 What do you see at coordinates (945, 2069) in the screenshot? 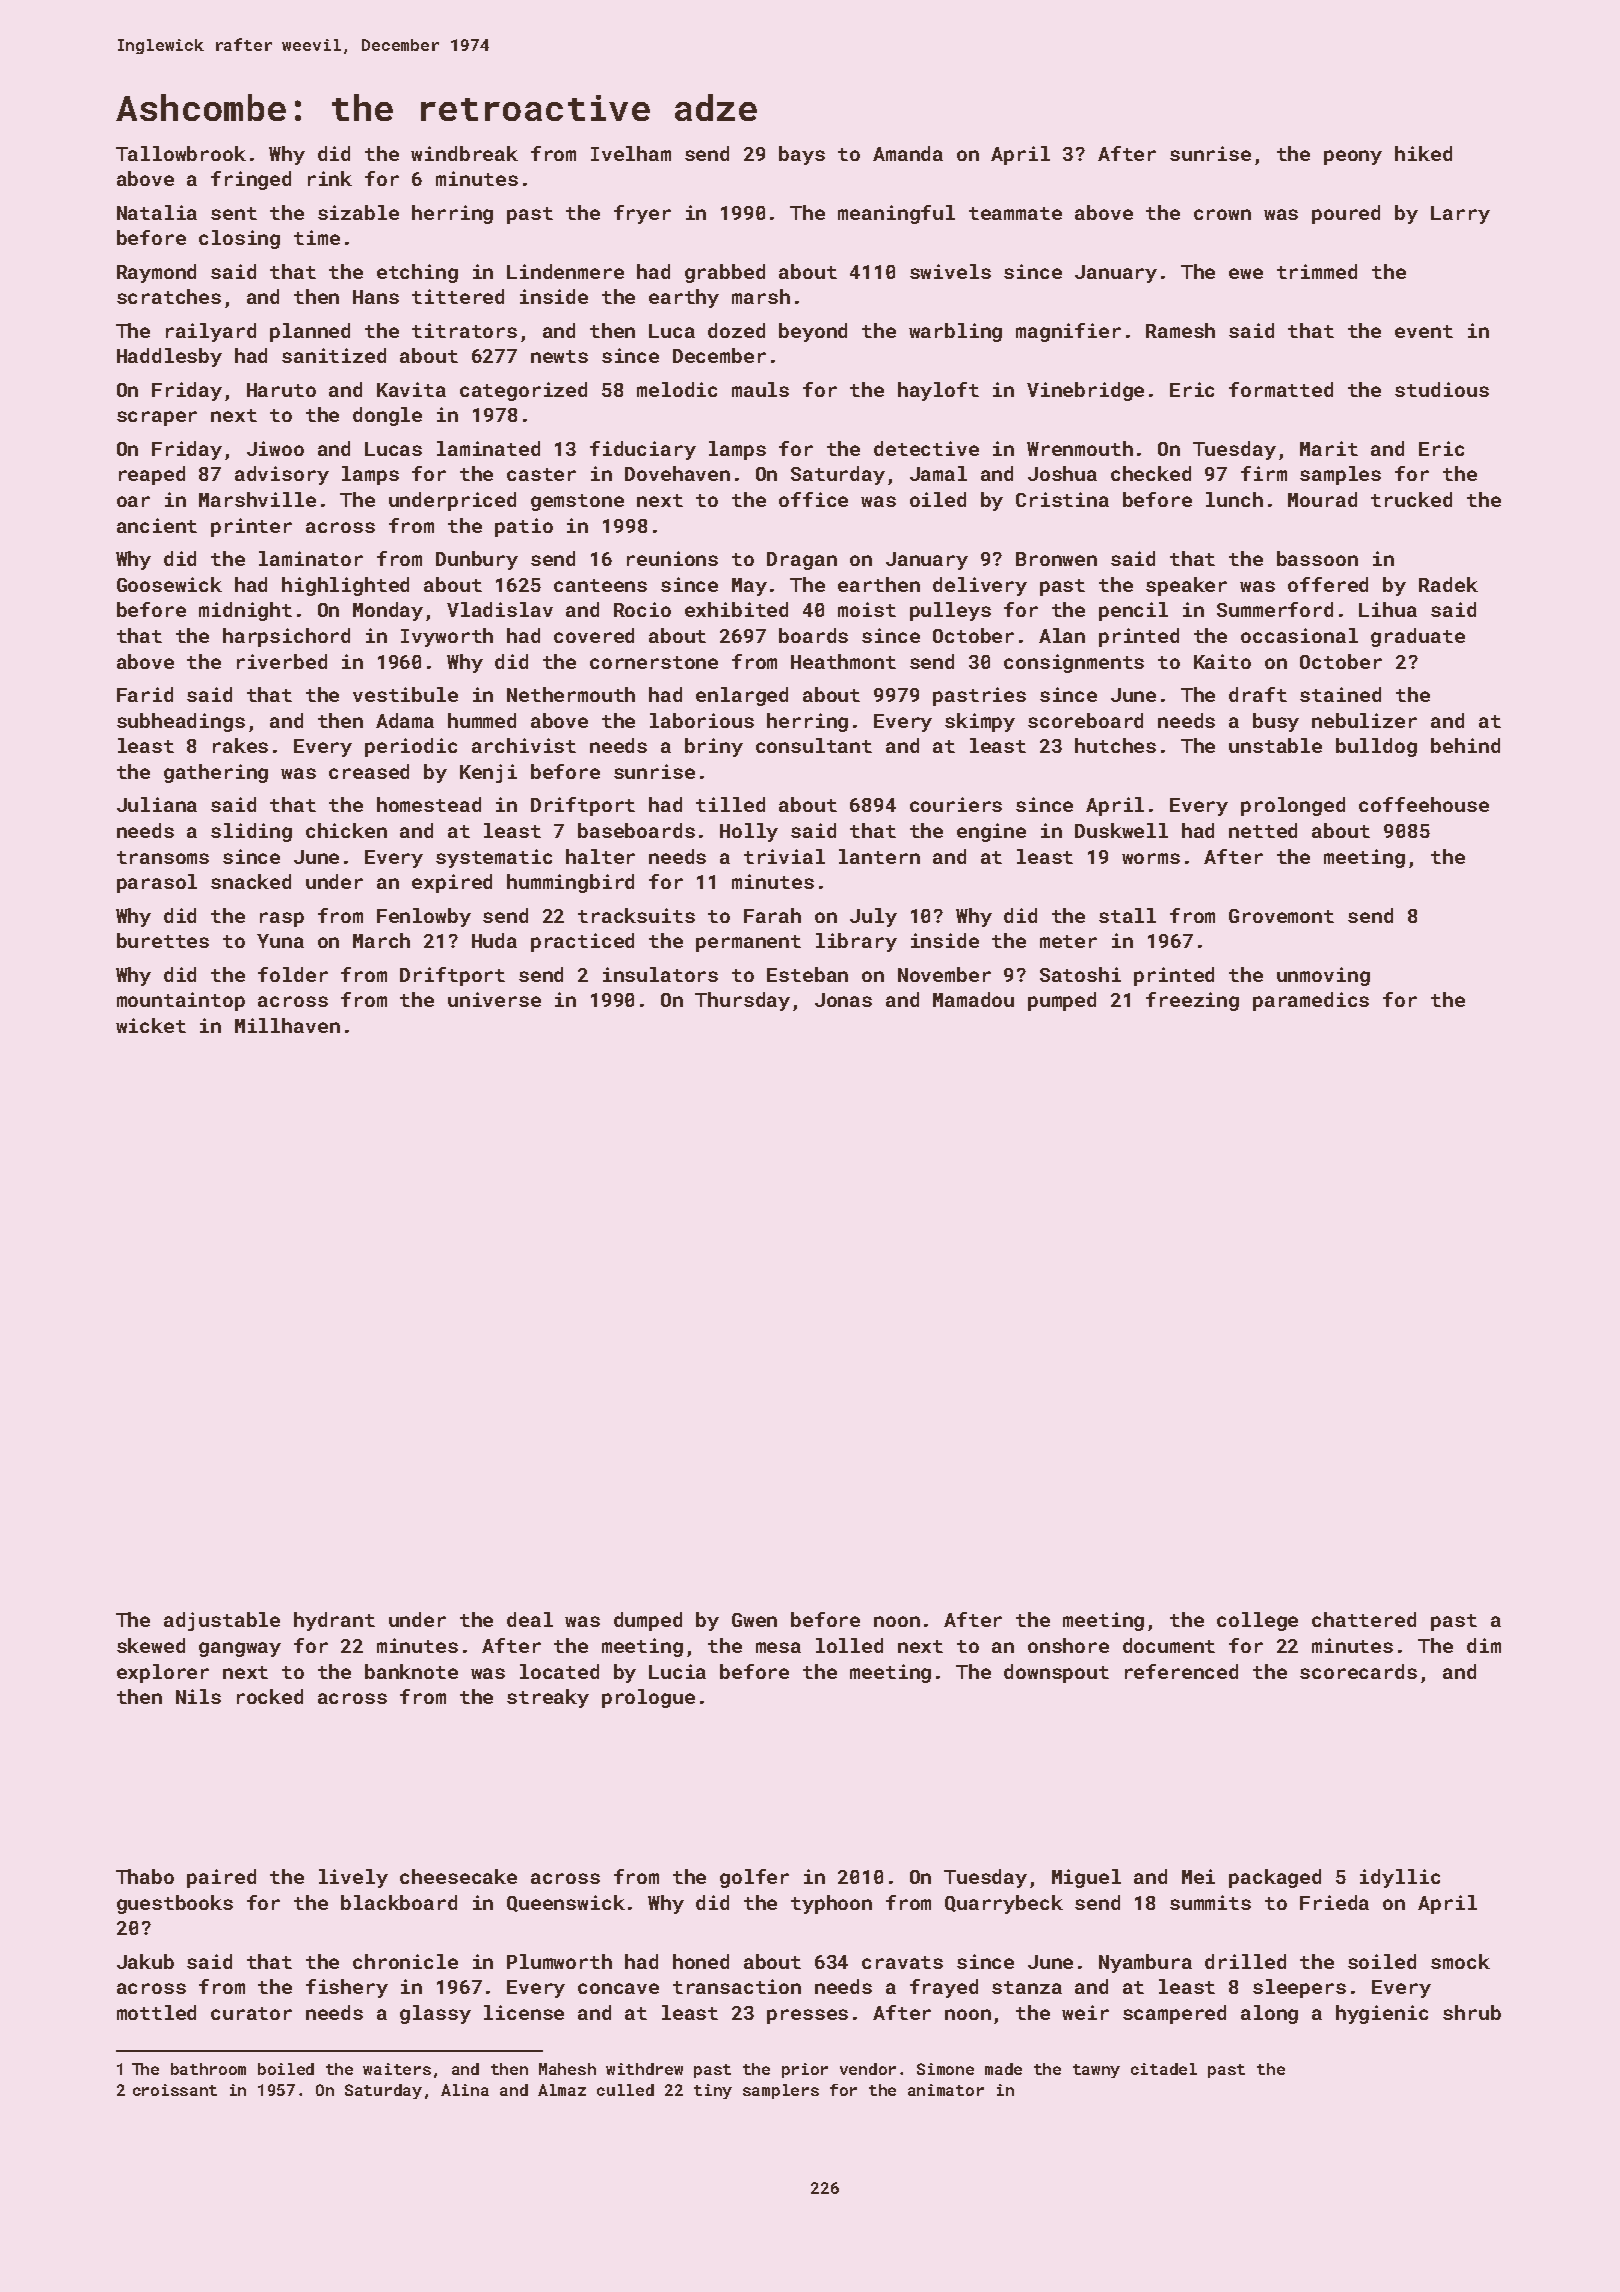
I see `Simone` at bounding box center [945, 2069].
